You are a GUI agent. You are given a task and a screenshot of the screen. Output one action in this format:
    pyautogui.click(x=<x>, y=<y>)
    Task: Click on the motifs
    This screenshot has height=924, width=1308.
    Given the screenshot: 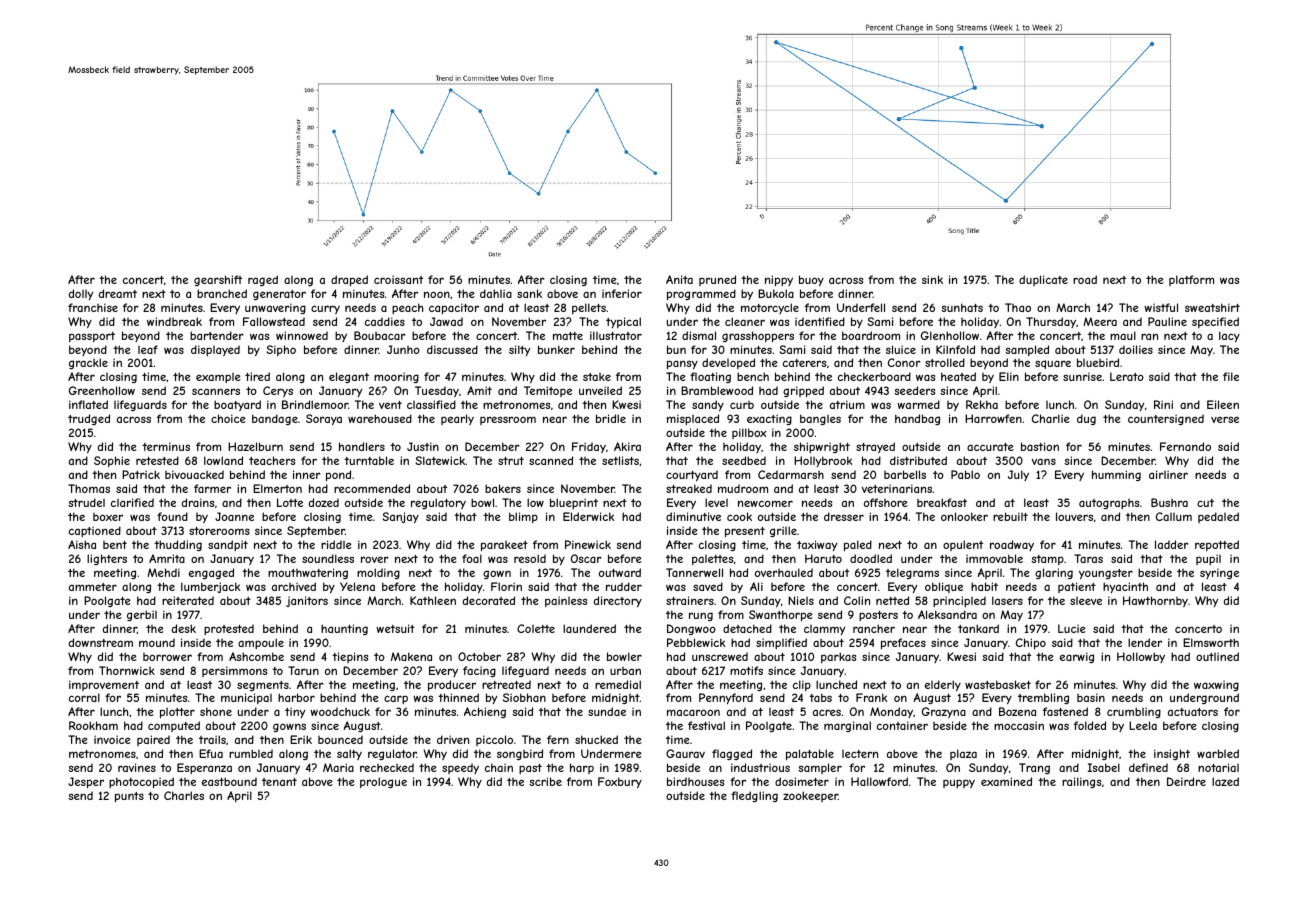 What is the action you would take?
    pyautogui.click(x=746, y=670)
